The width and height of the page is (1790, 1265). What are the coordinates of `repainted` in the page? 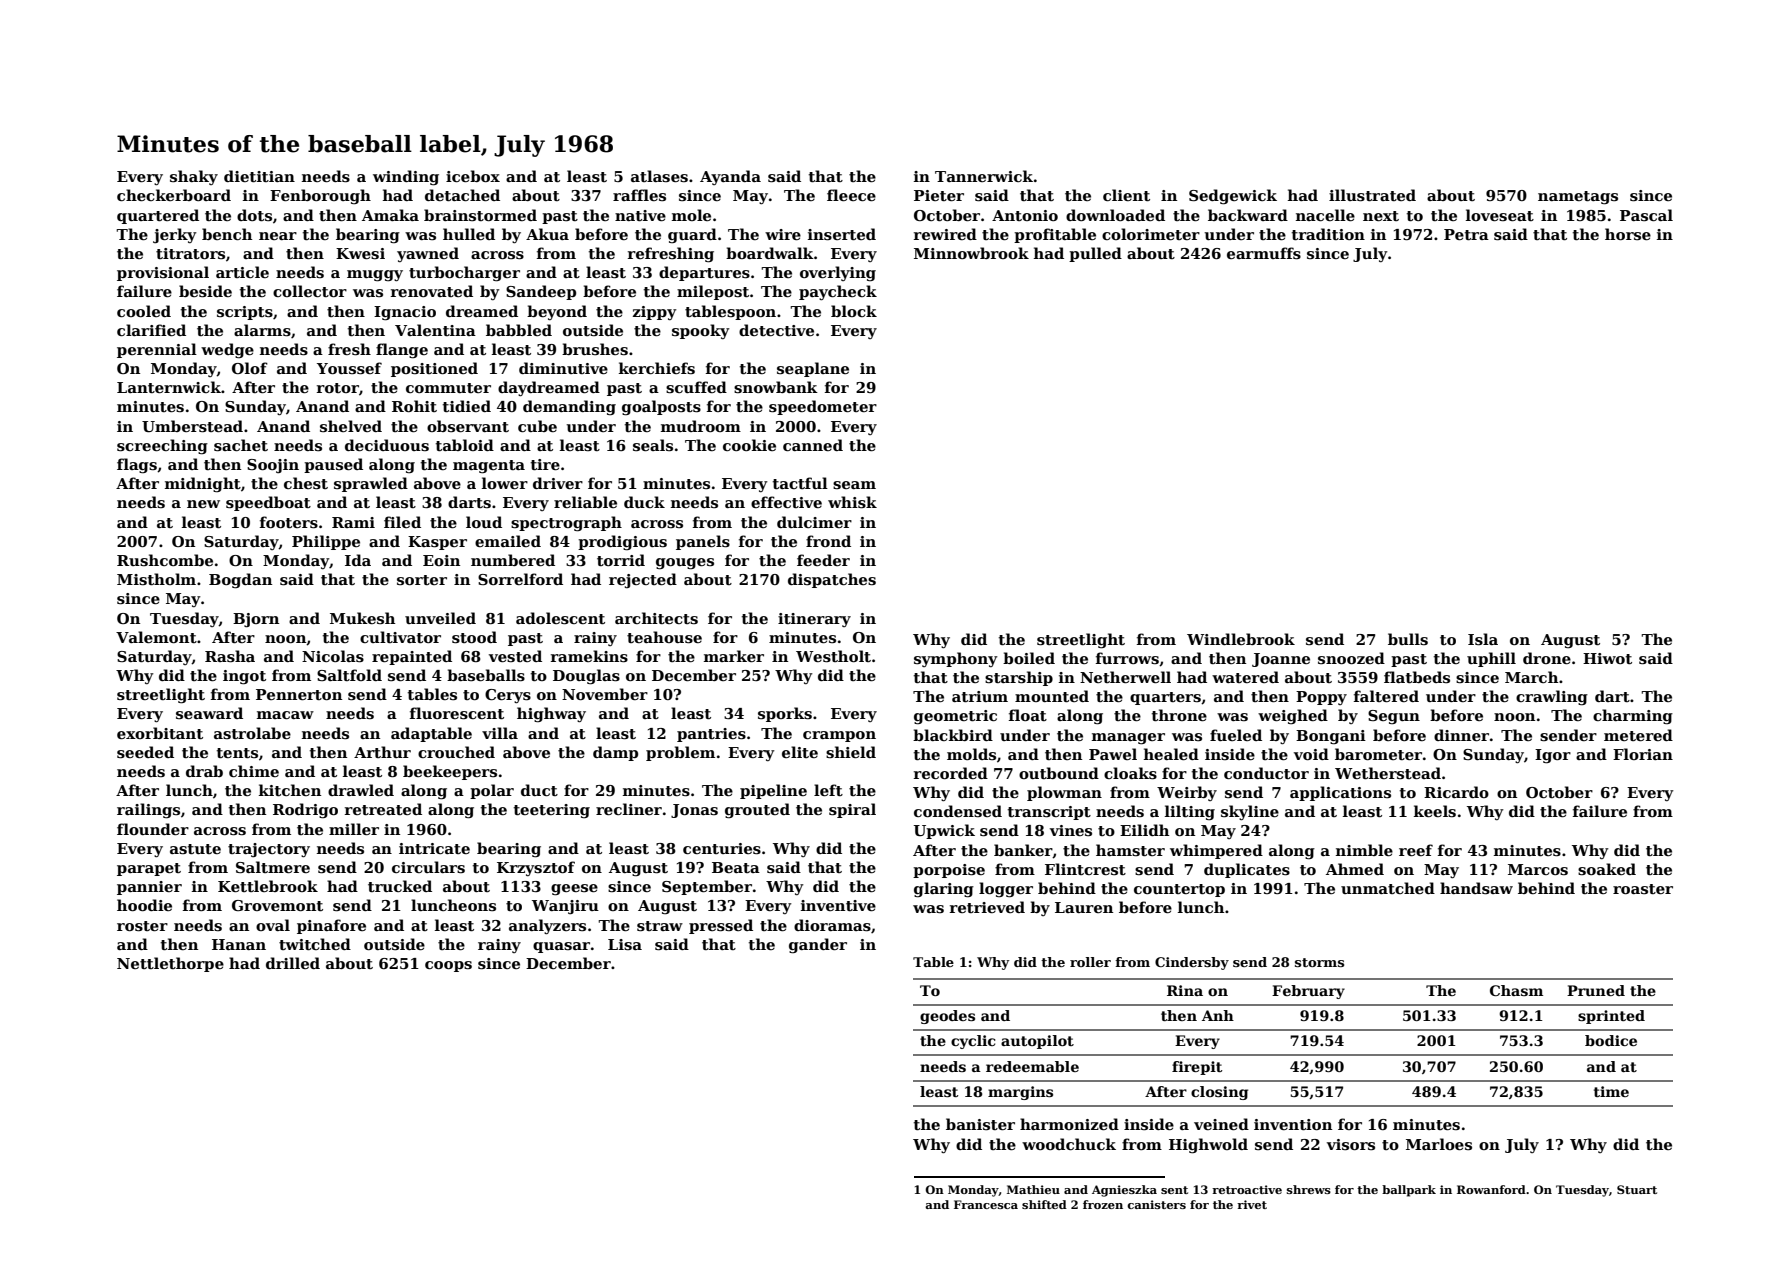 It's located at (412, 657).
